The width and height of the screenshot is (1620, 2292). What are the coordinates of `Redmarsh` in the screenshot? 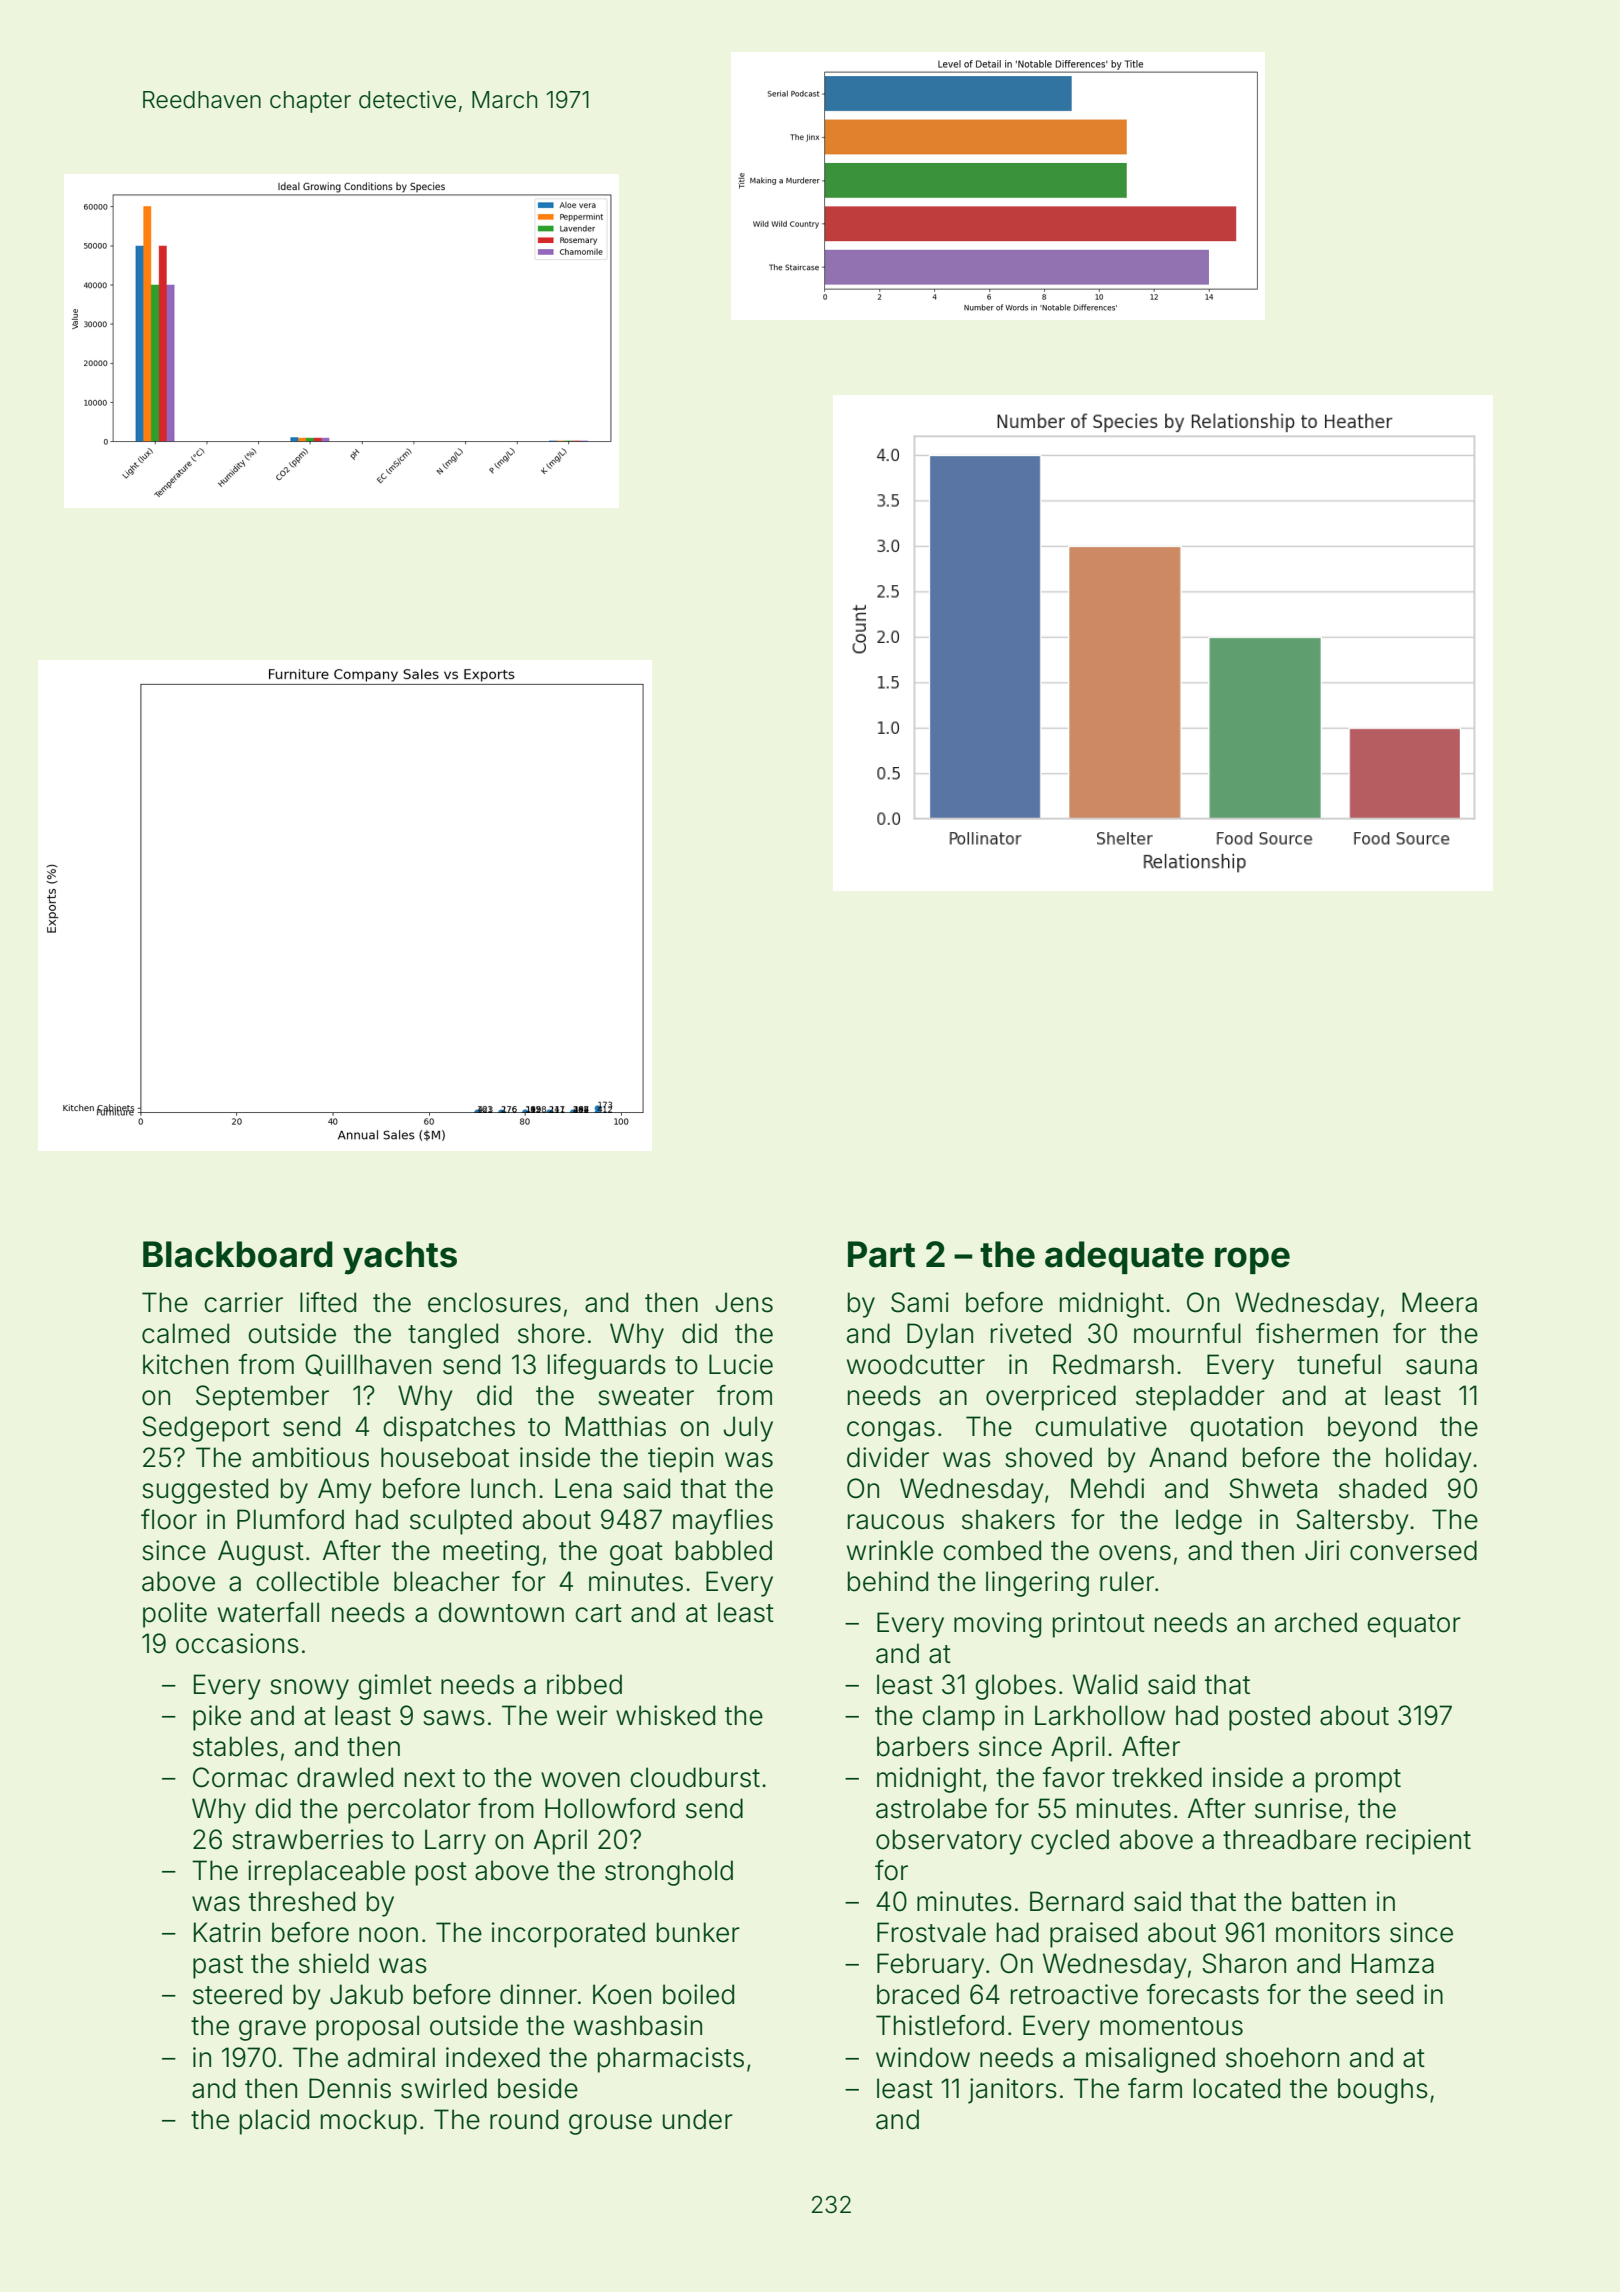 It's located at (1113, 1364).
